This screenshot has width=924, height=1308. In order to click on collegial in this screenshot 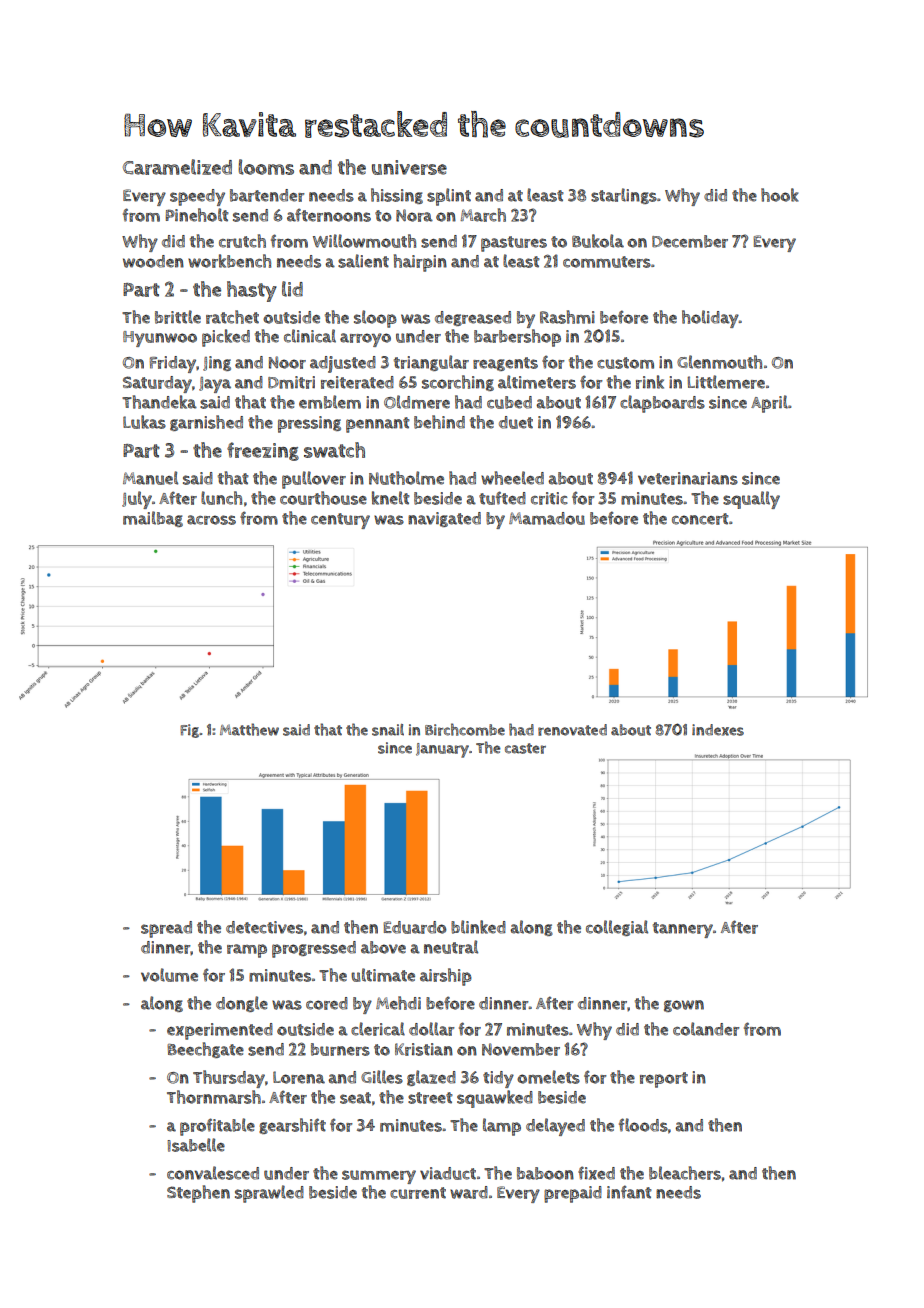, I will do `click(617, 928)`.
